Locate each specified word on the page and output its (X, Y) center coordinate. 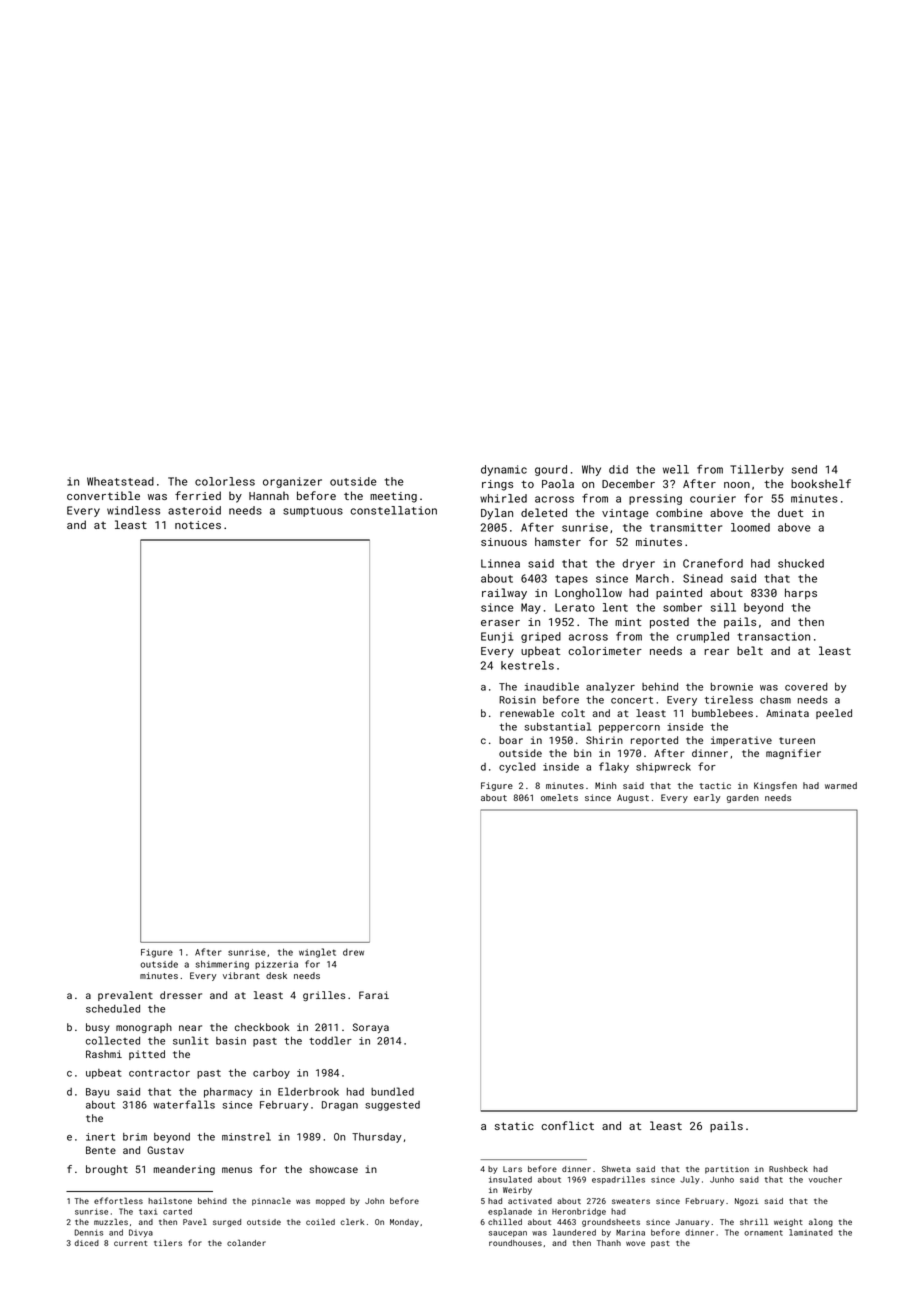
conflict (567, 1125)
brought (107, 1170)
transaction (774, 636)
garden (743, 798)
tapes (571, 580)
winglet (317, 953)
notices (198, 525)
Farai (374, 995)
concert (632, 700)
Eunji (497, 637)
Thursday (377, 1138)
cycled (517, 767)
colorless (225, 481)
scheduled (113, 1008)
